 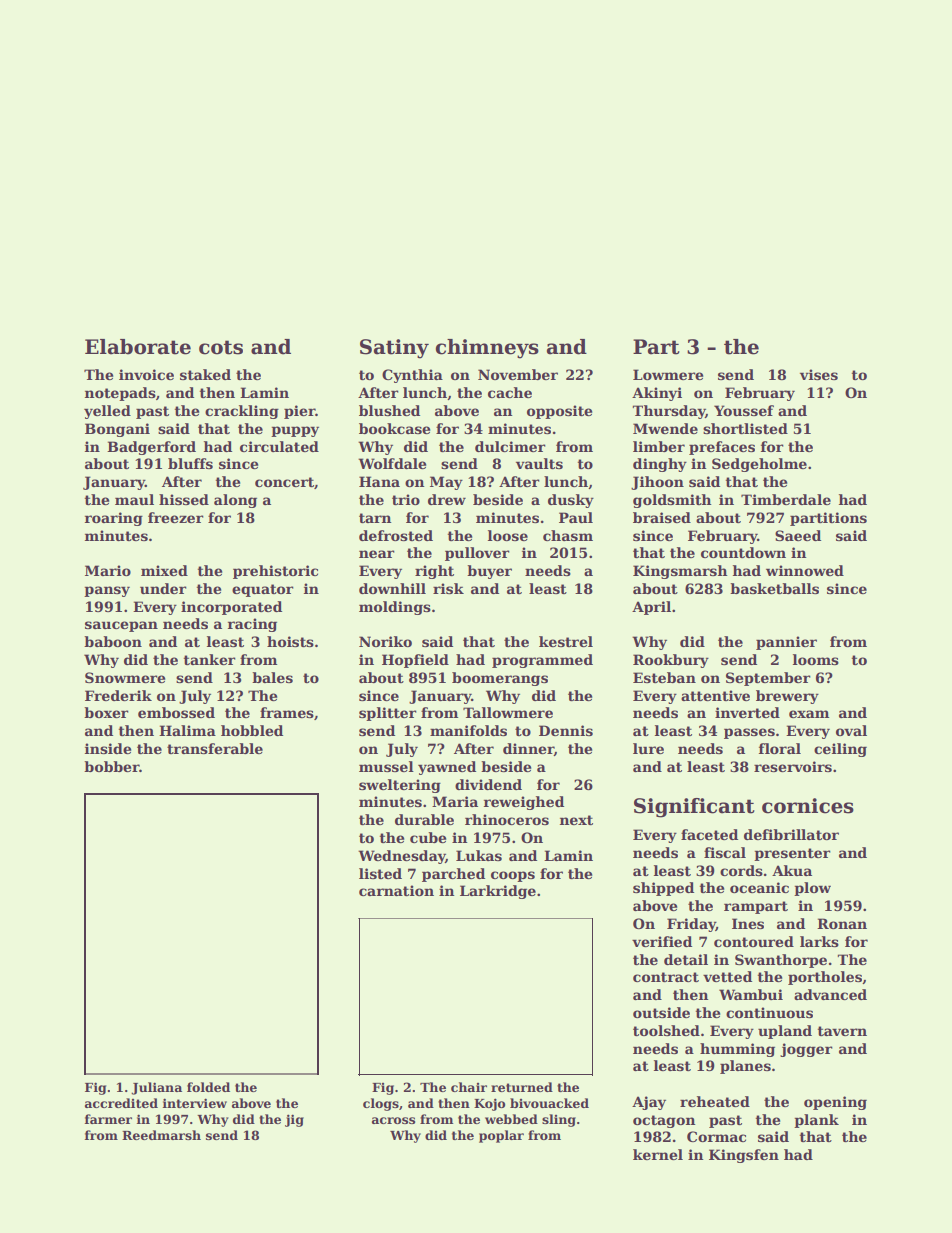 What do you see at coordinates (161, 1135) in the page?
I see `Reedmarsh` at bounding box center [161, 1135].
